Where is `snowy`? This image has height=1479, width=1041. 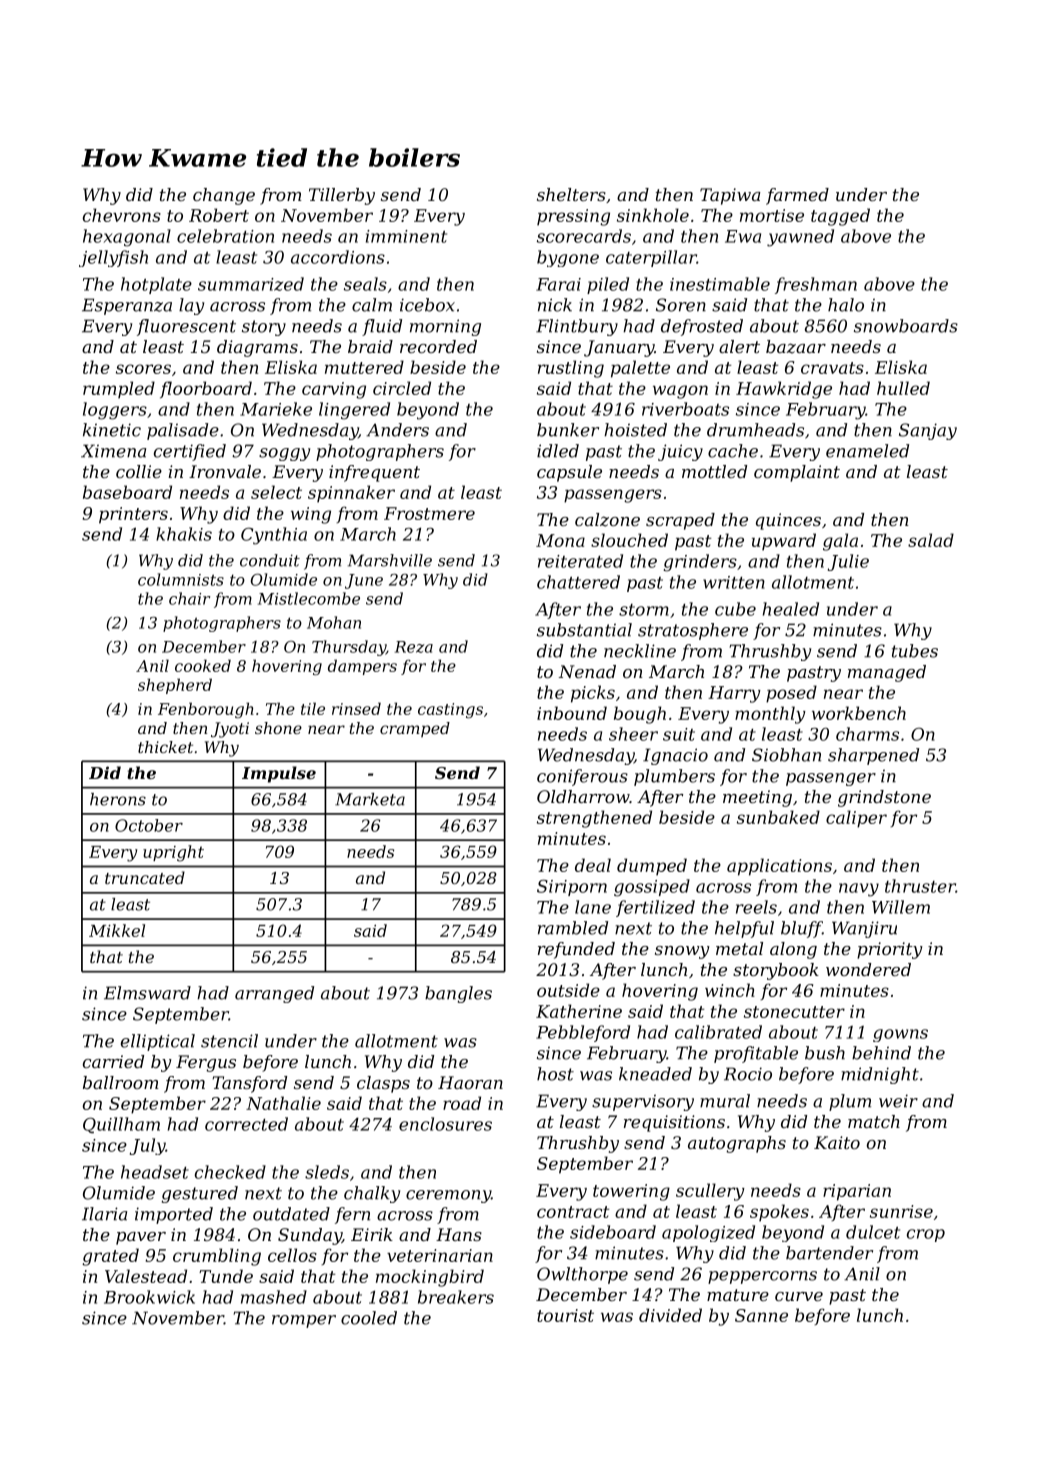
snowy is located at coordinates (682, 952).
